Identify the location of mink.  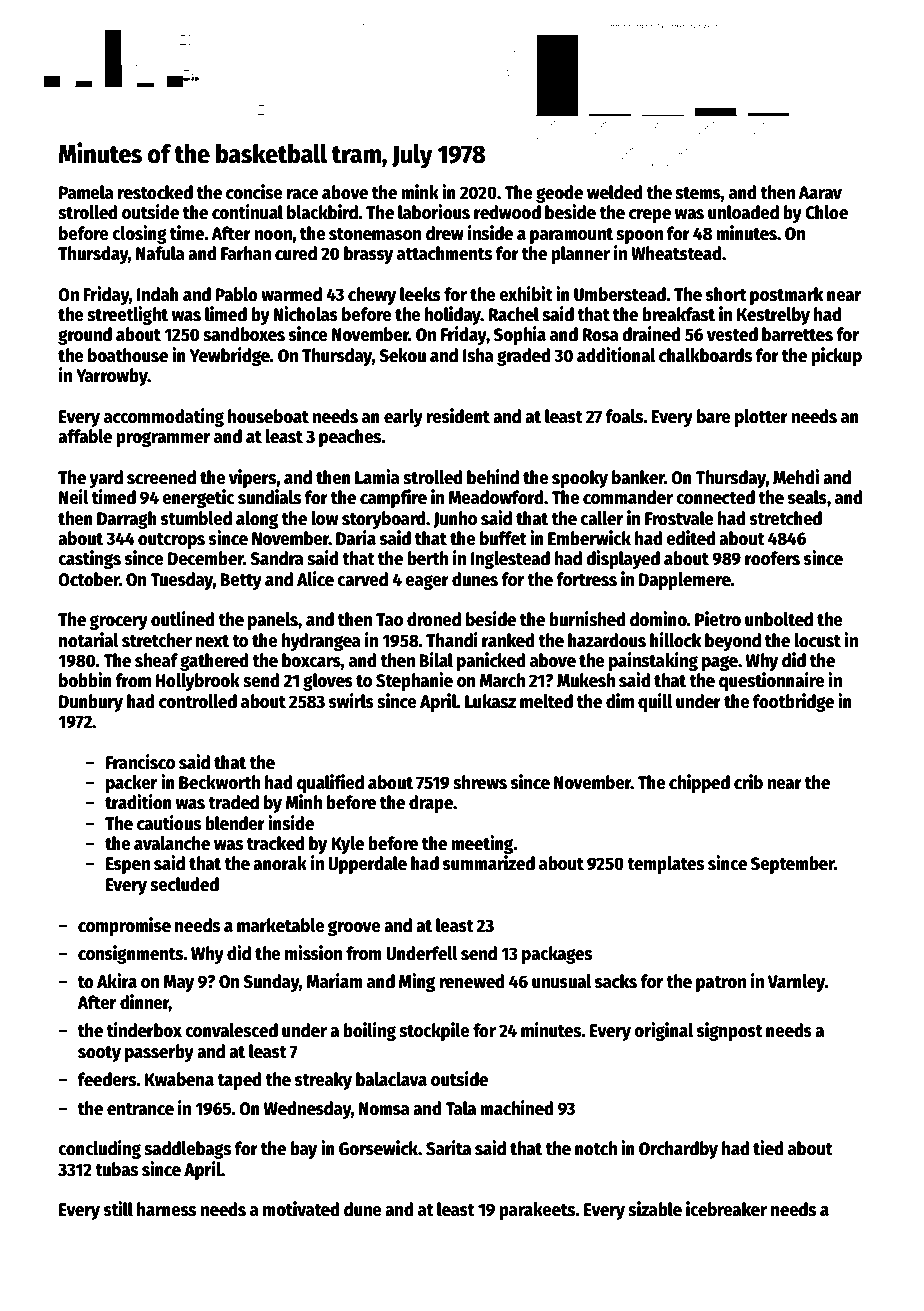
(420, 191).
